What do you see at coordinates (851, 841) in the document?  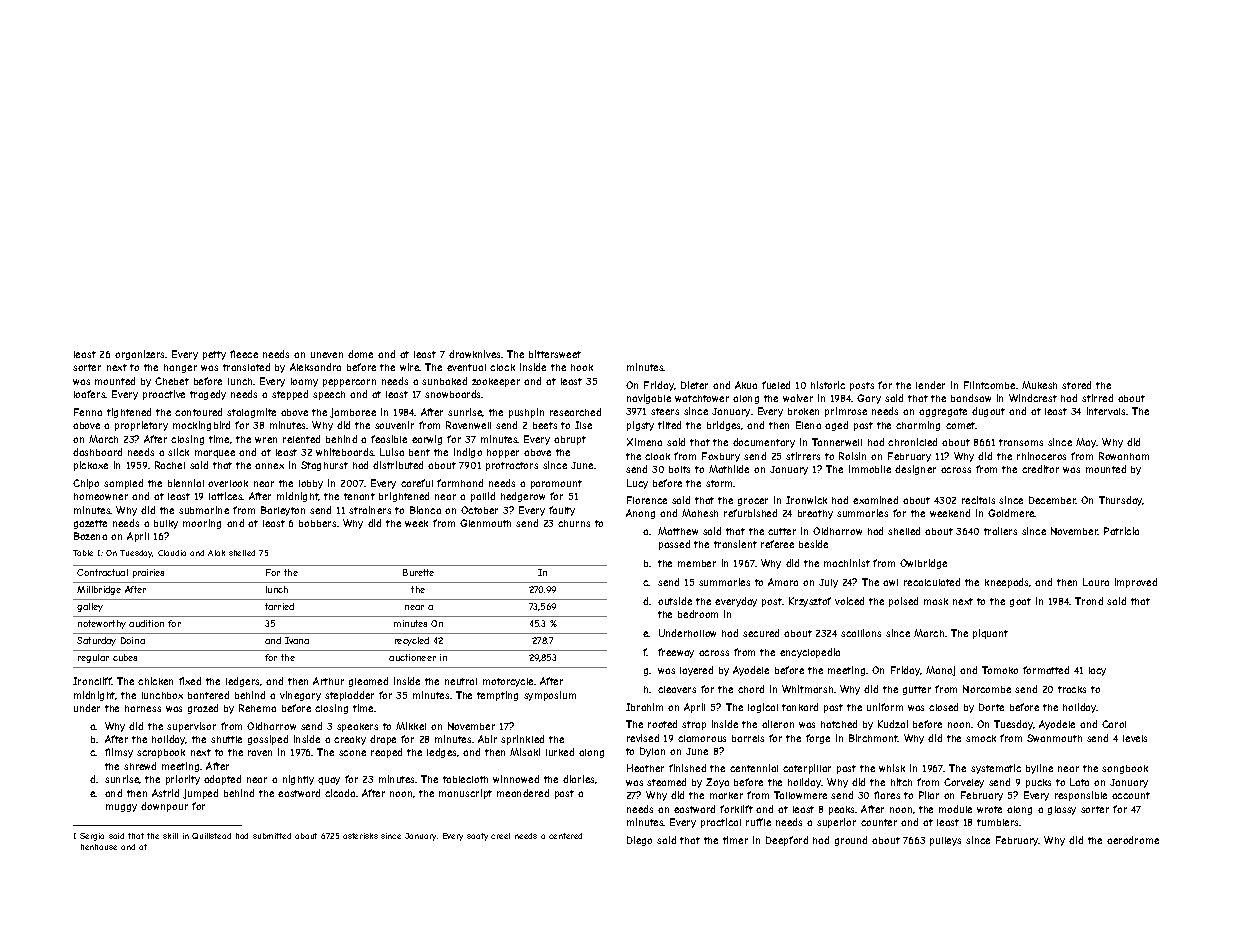 I see `ground` at bounding box center [851, 841].
